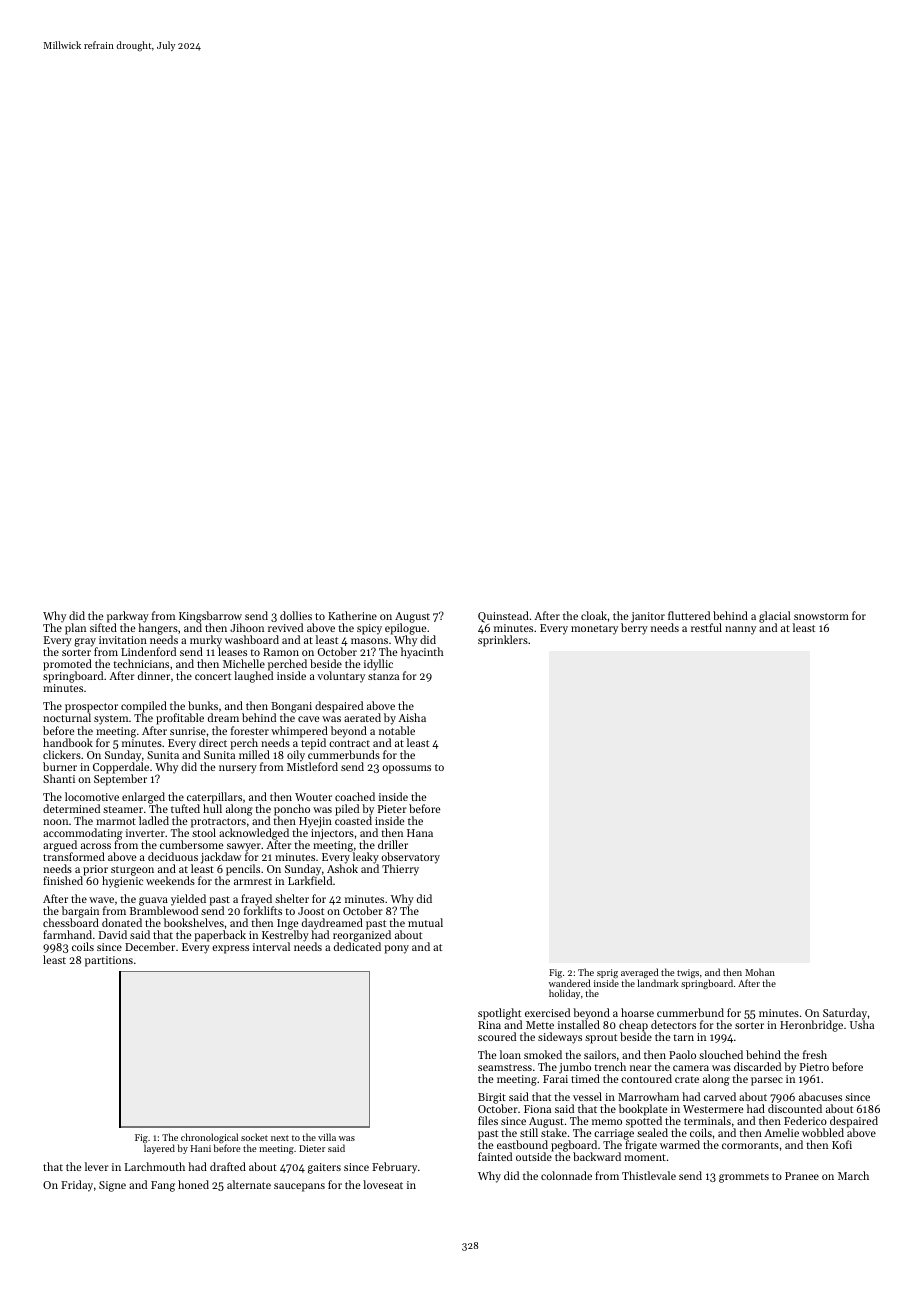 The width and height of the document is (924, 1308). Describe the element at coordinates (570, 983) in the document. I see `wandered` at that location.
